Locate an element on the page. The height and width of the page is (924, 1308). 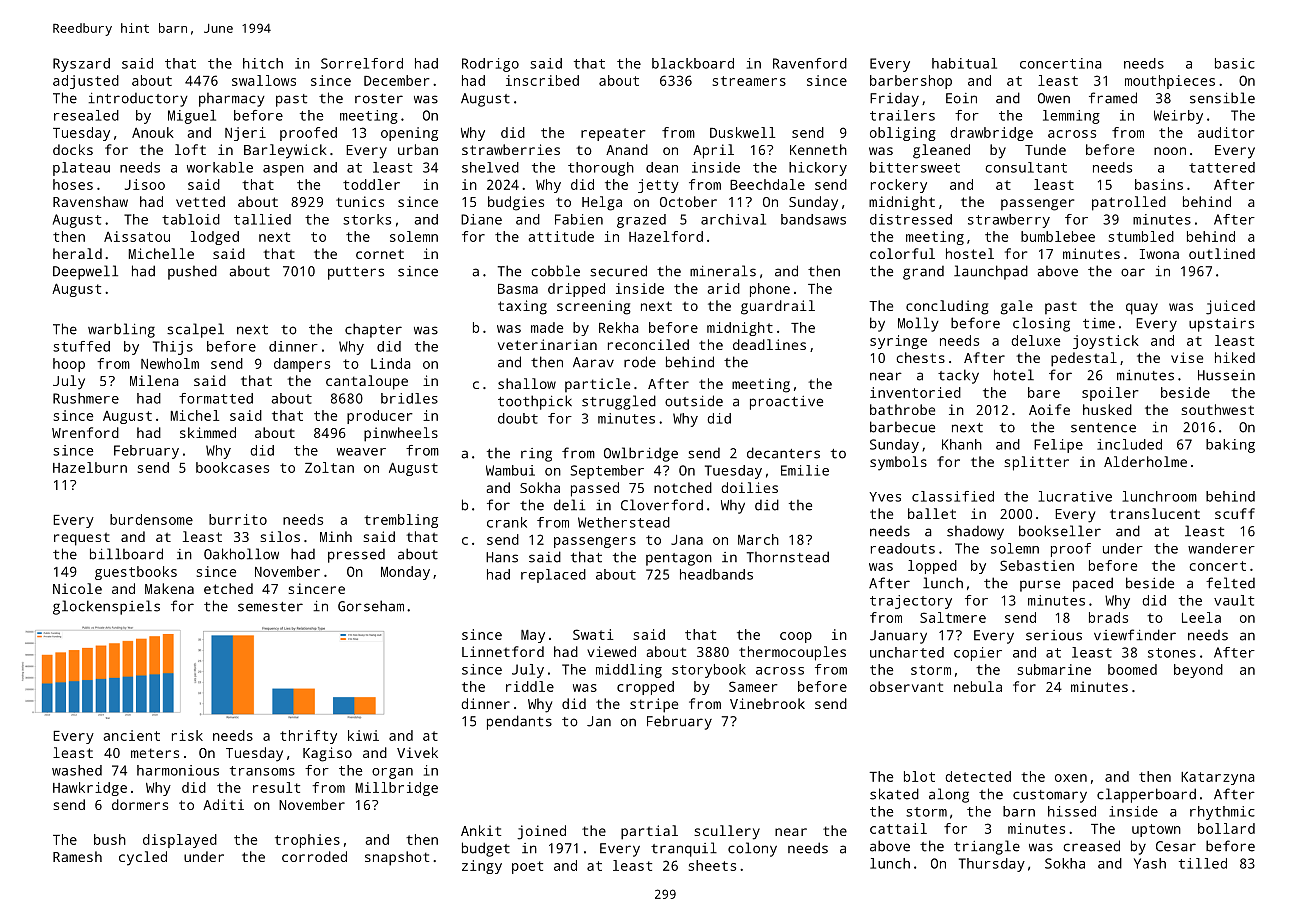
ballet is located at coordinates (932, 513).
